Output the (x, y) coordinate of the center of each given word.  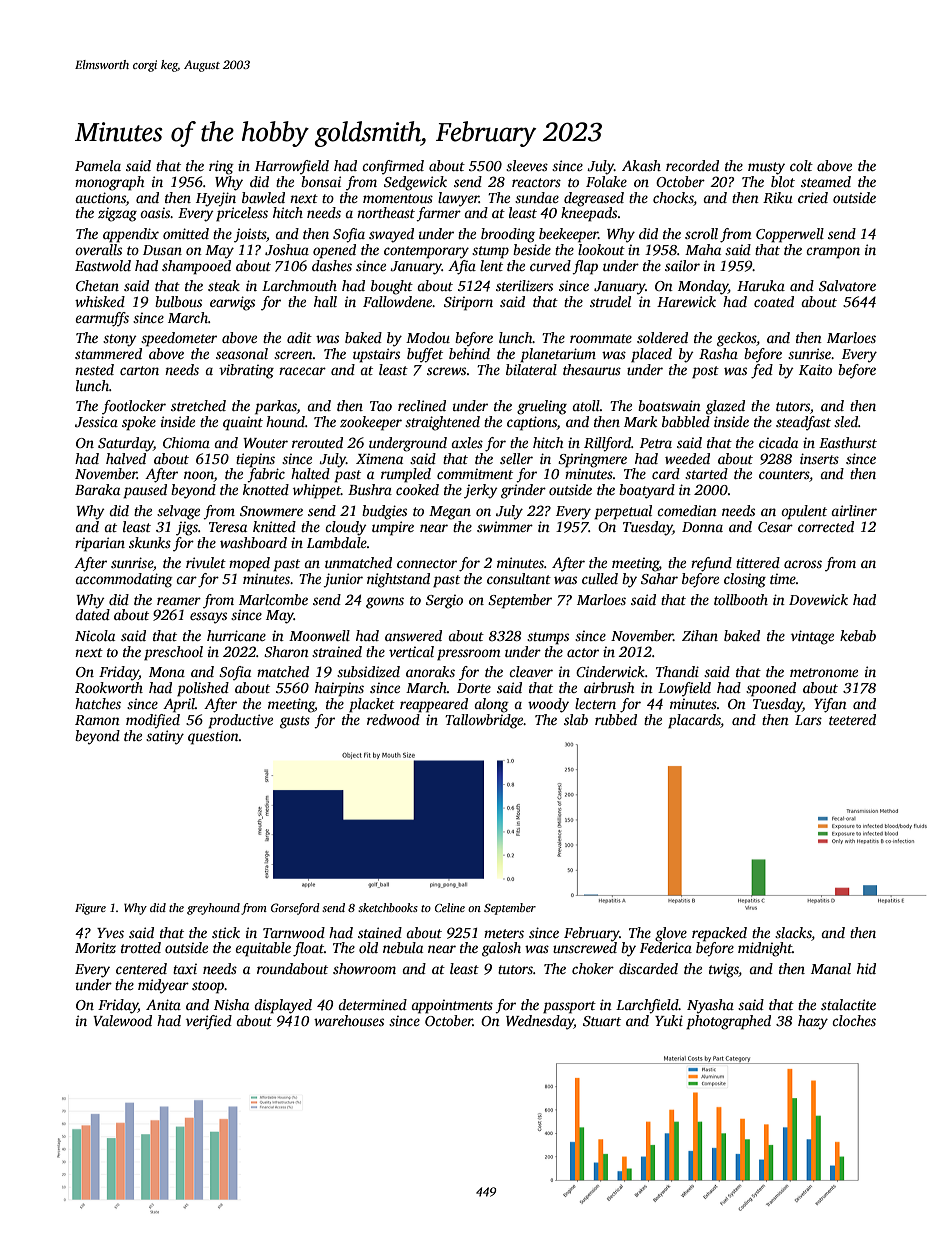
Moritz (95, 947)
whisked (100, 301)
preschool (173, 653)
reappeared (434, 705)
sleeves (527, 165)
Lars (808, 720)
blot (783, 181)
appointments (452, 1006)
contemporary (426, 252)
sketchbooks (388, 907)
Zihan (700, 635)
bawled (263, 197)
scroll (701, 233)
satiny (165, 737)
